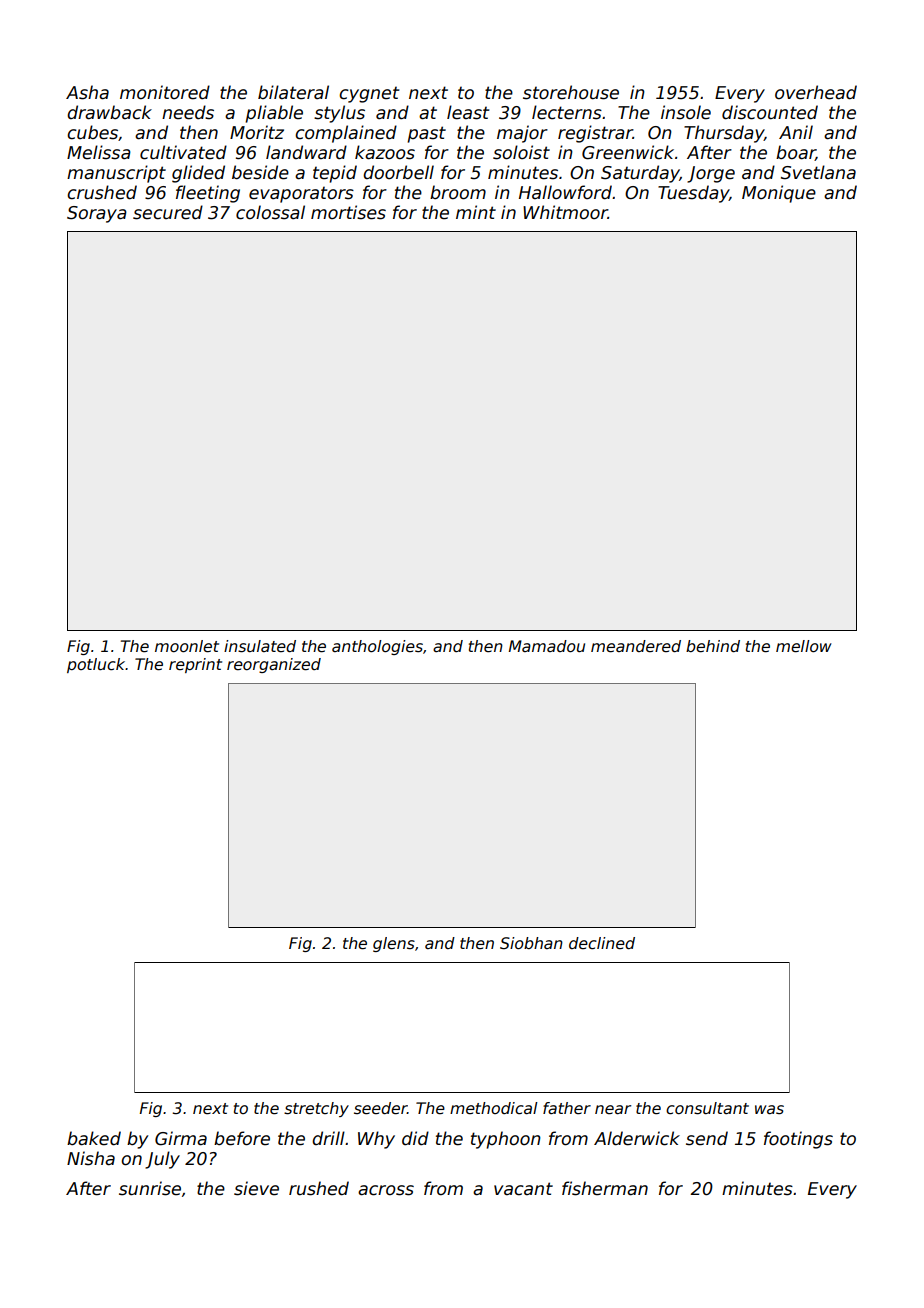  Describe the element at coordinates (686, 112) in the image. I see `insole` at that location.
